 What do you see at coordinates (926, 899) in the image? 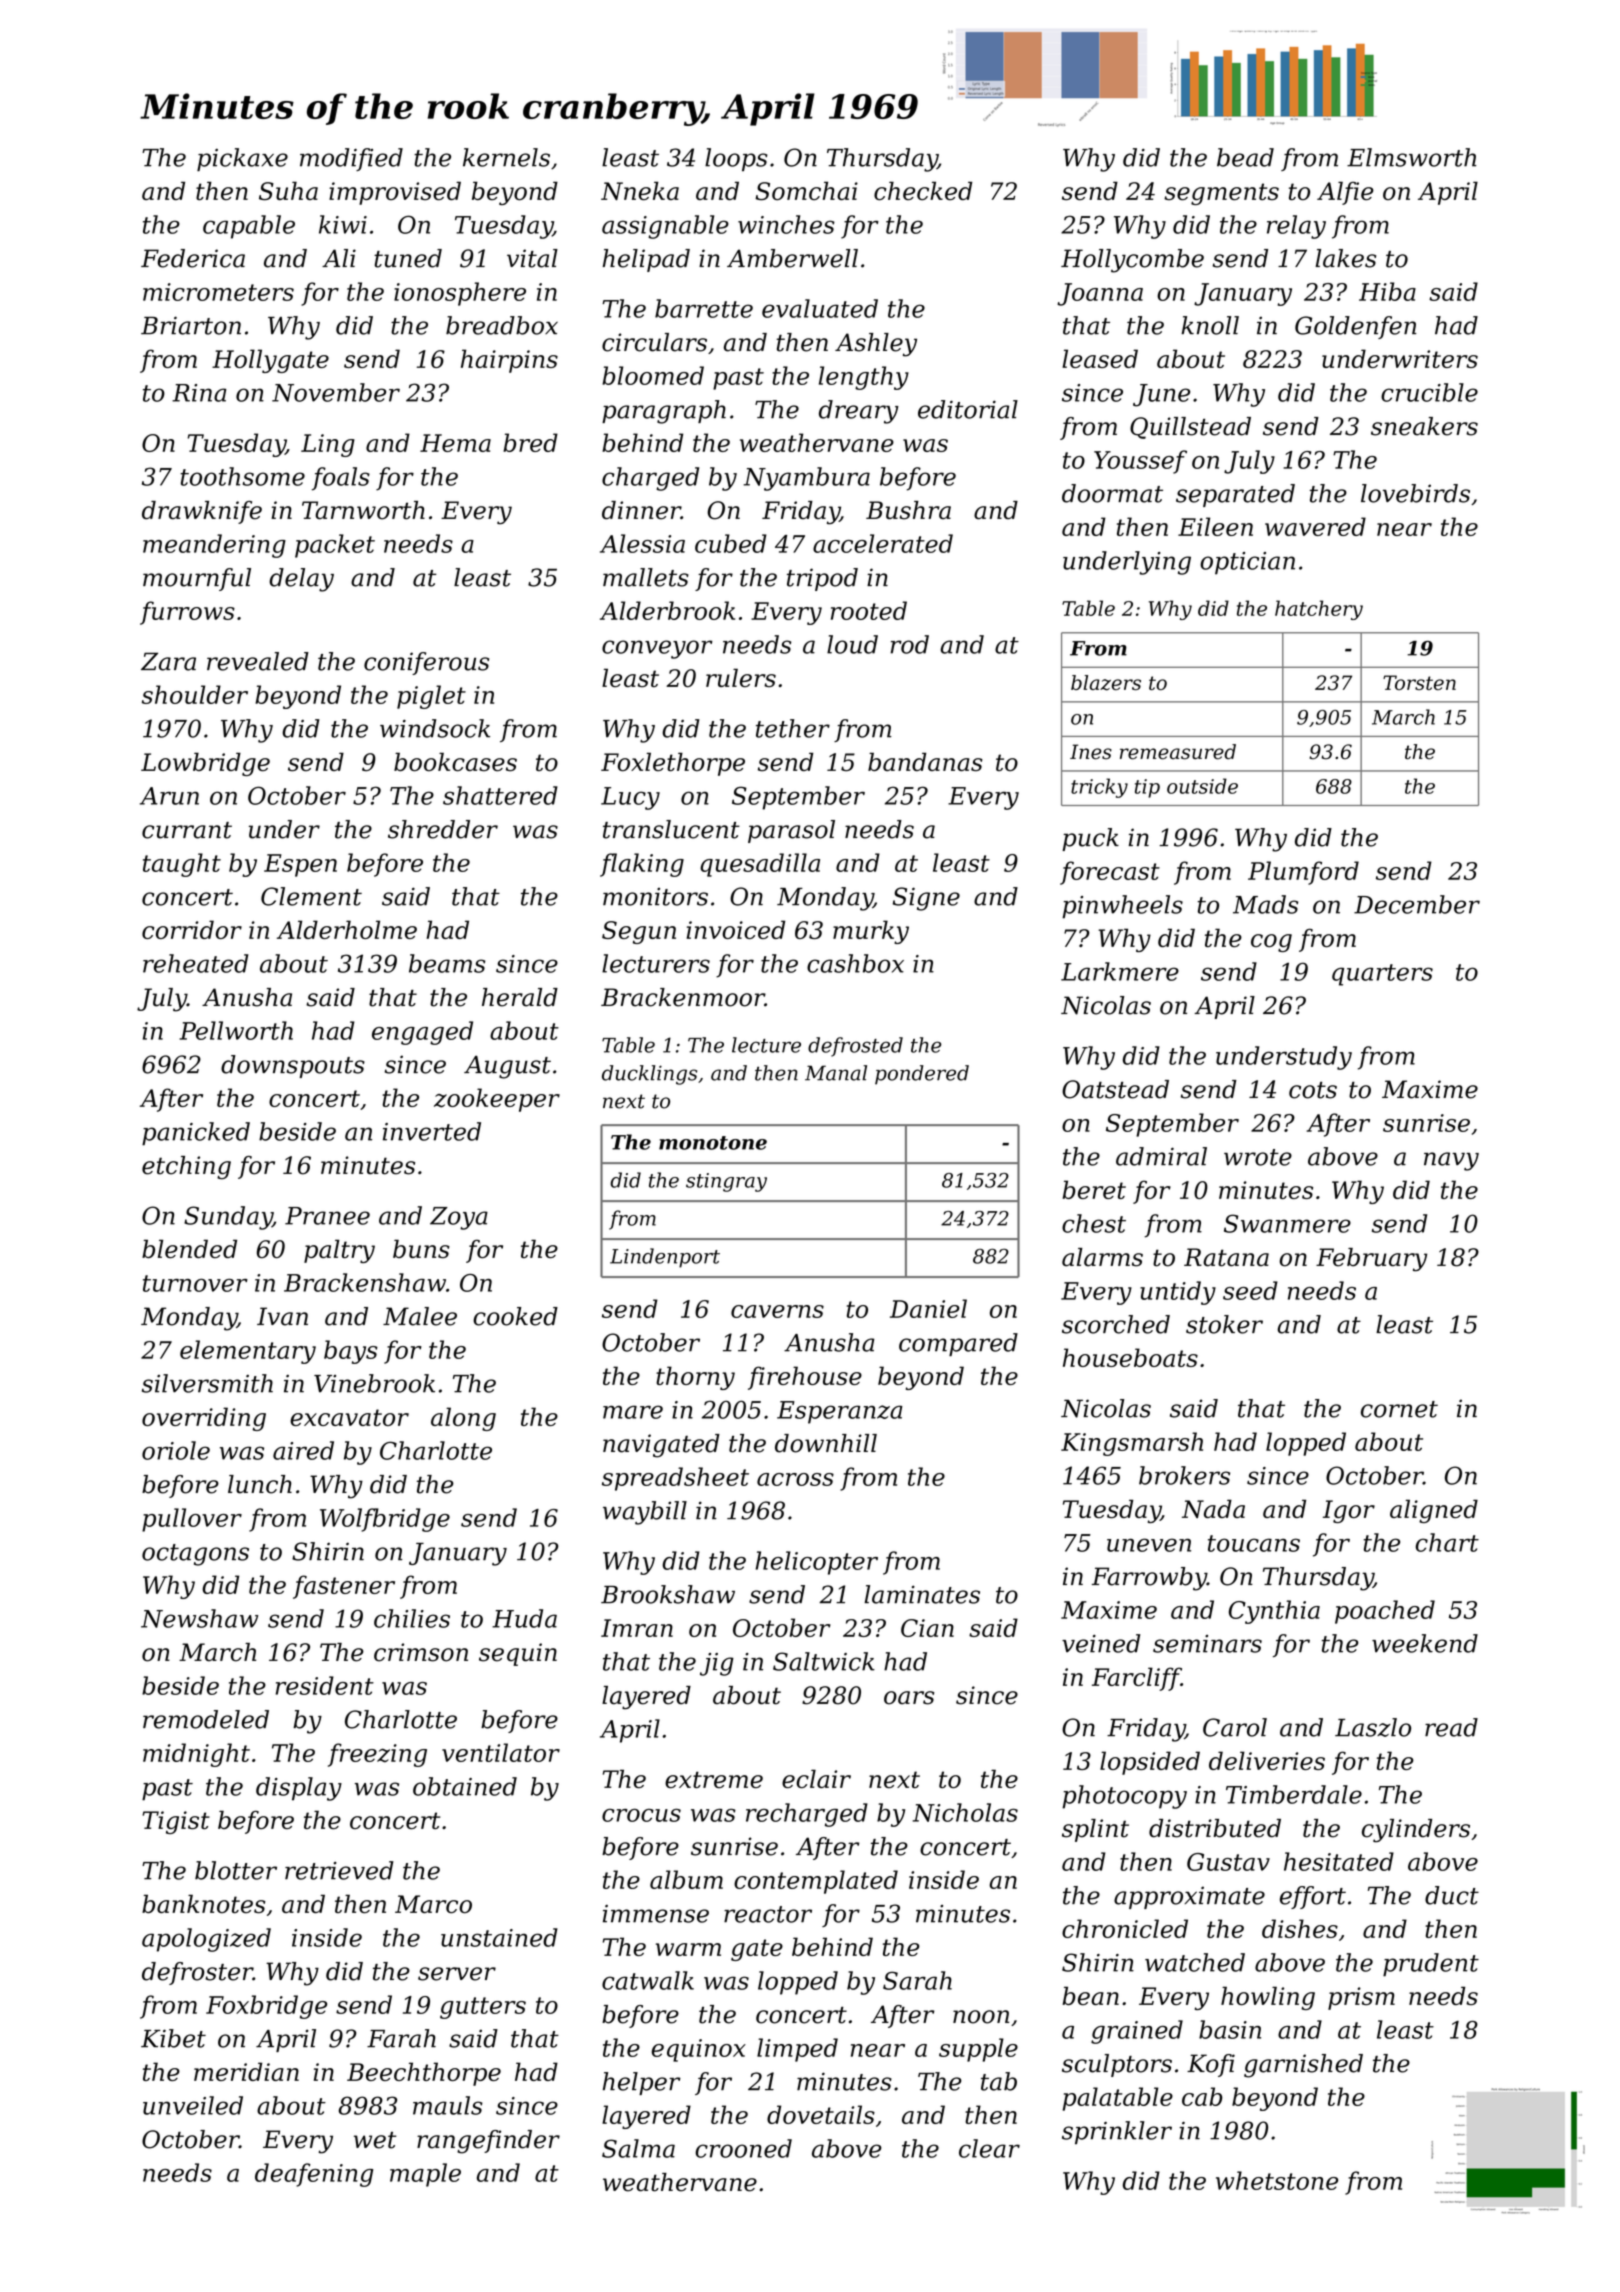
I see `Signe` at bounding box center [926, 899].
